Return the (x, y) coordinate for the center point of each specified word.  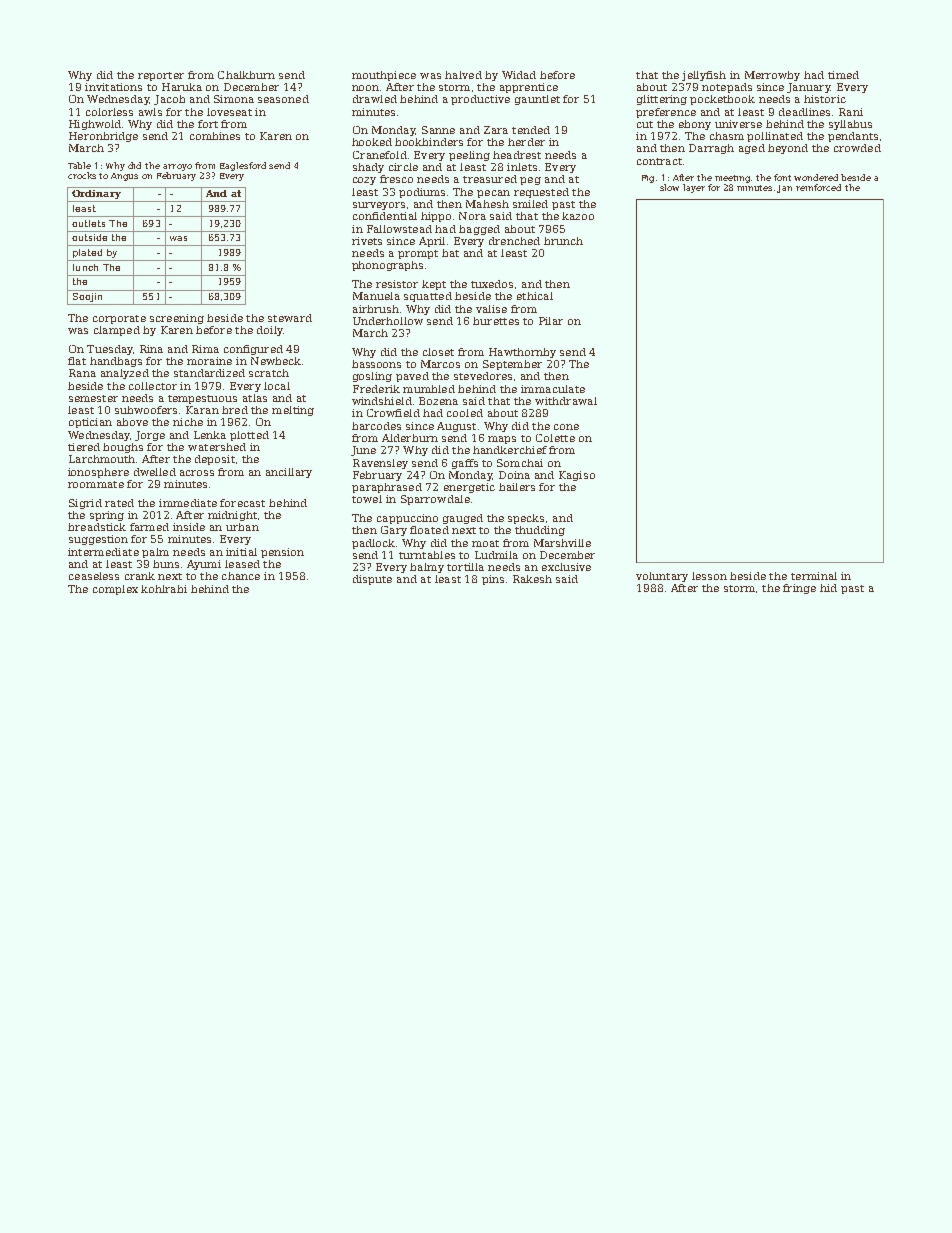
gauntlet (537, 100)
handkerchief (510, 450)
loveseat (229, 112)
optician (90, 423)
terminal (814, 576)
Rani (851, 112)
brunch (563, 241)
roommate (96, 484)
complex (115, 590)
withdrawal (566, 401)
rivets (367, 241)
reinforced (818, 187)
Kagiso (577, 476)
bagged (479, 230)
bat (450, 253)
